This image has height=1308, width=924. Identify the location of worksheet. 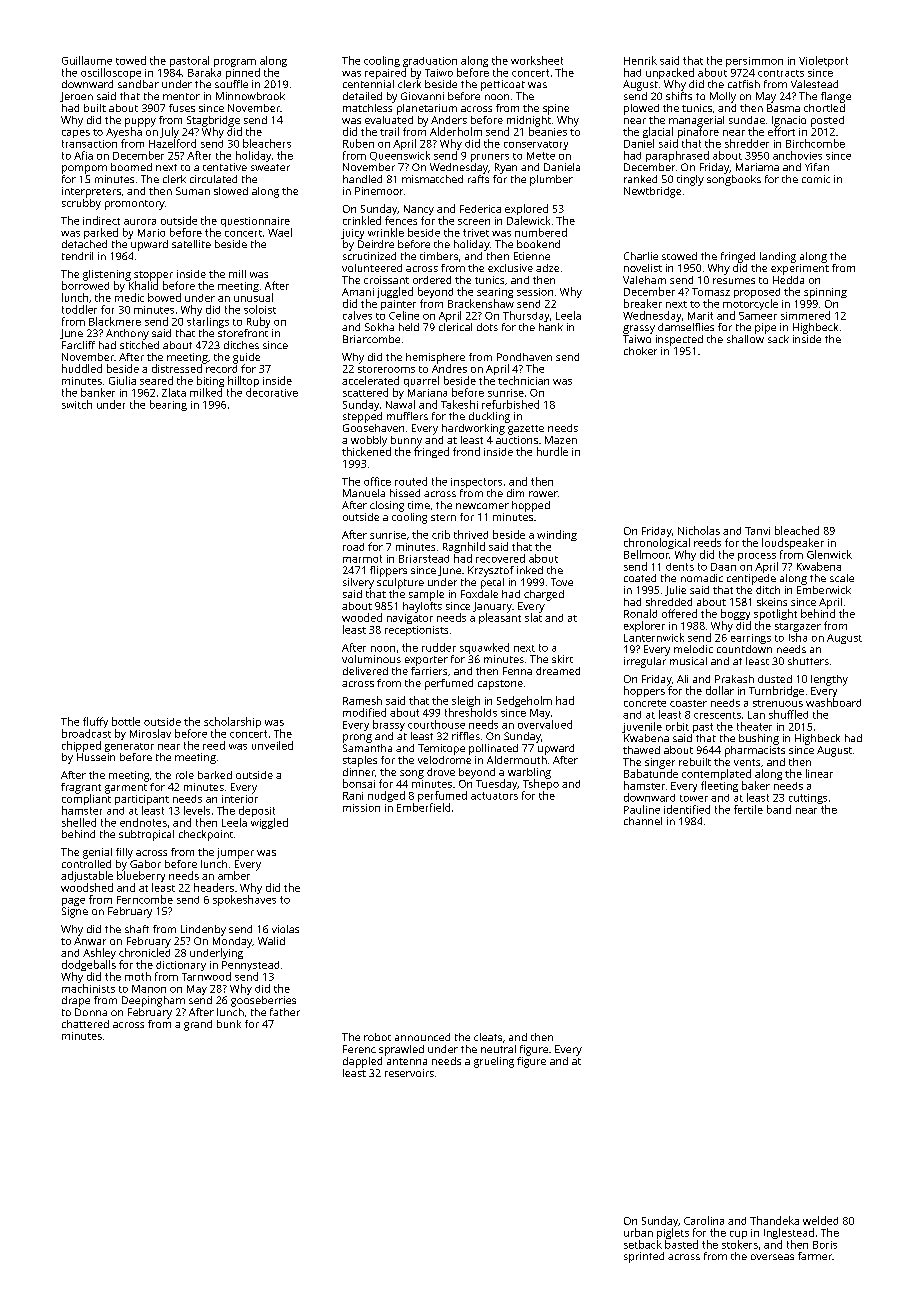
(537, 60).
